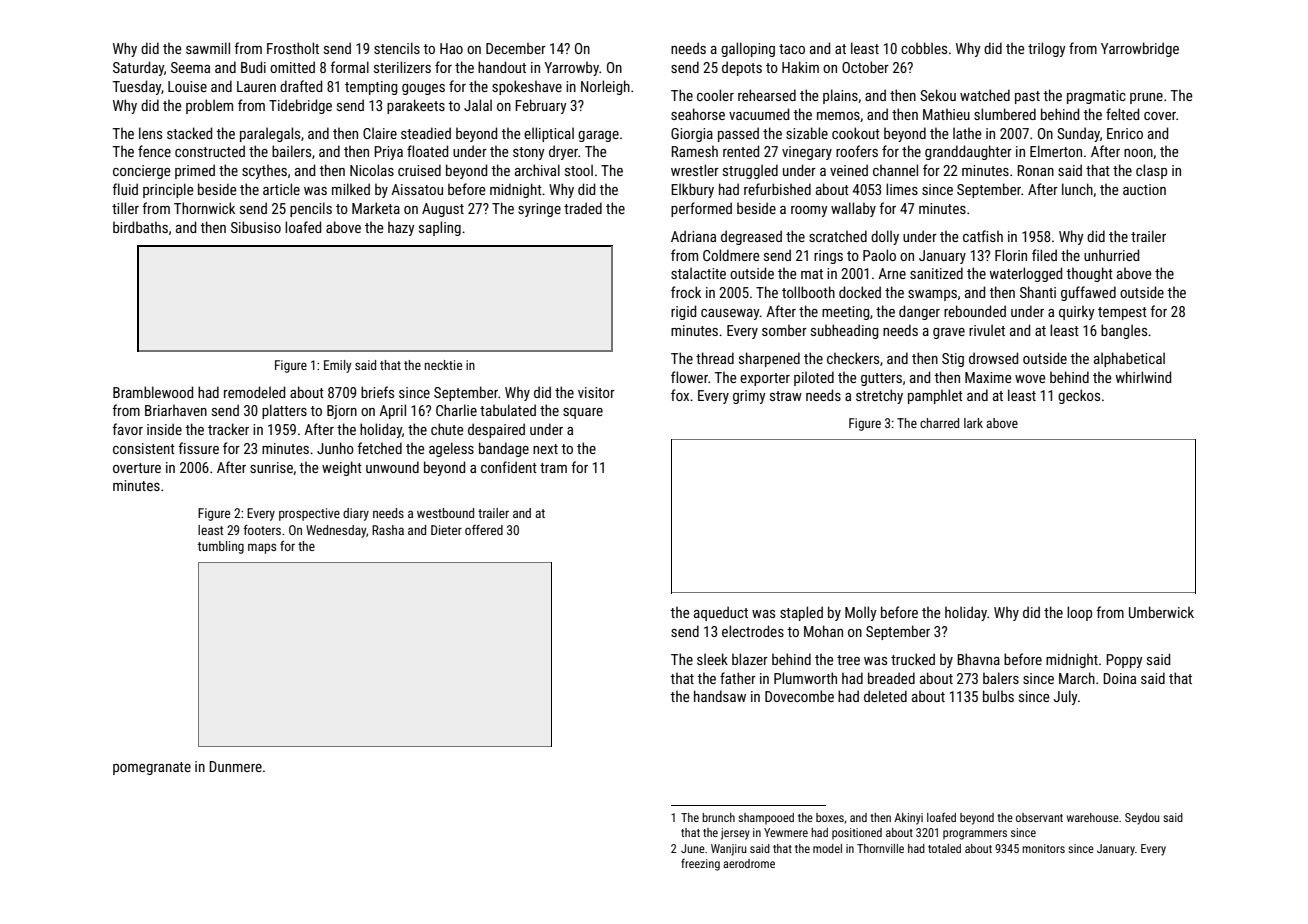 This screenshot has width=1308, height=924. What do you see at coordinates (712, 659) in the screenshot?
I see `sleek` at bounding box center [712, 659].
